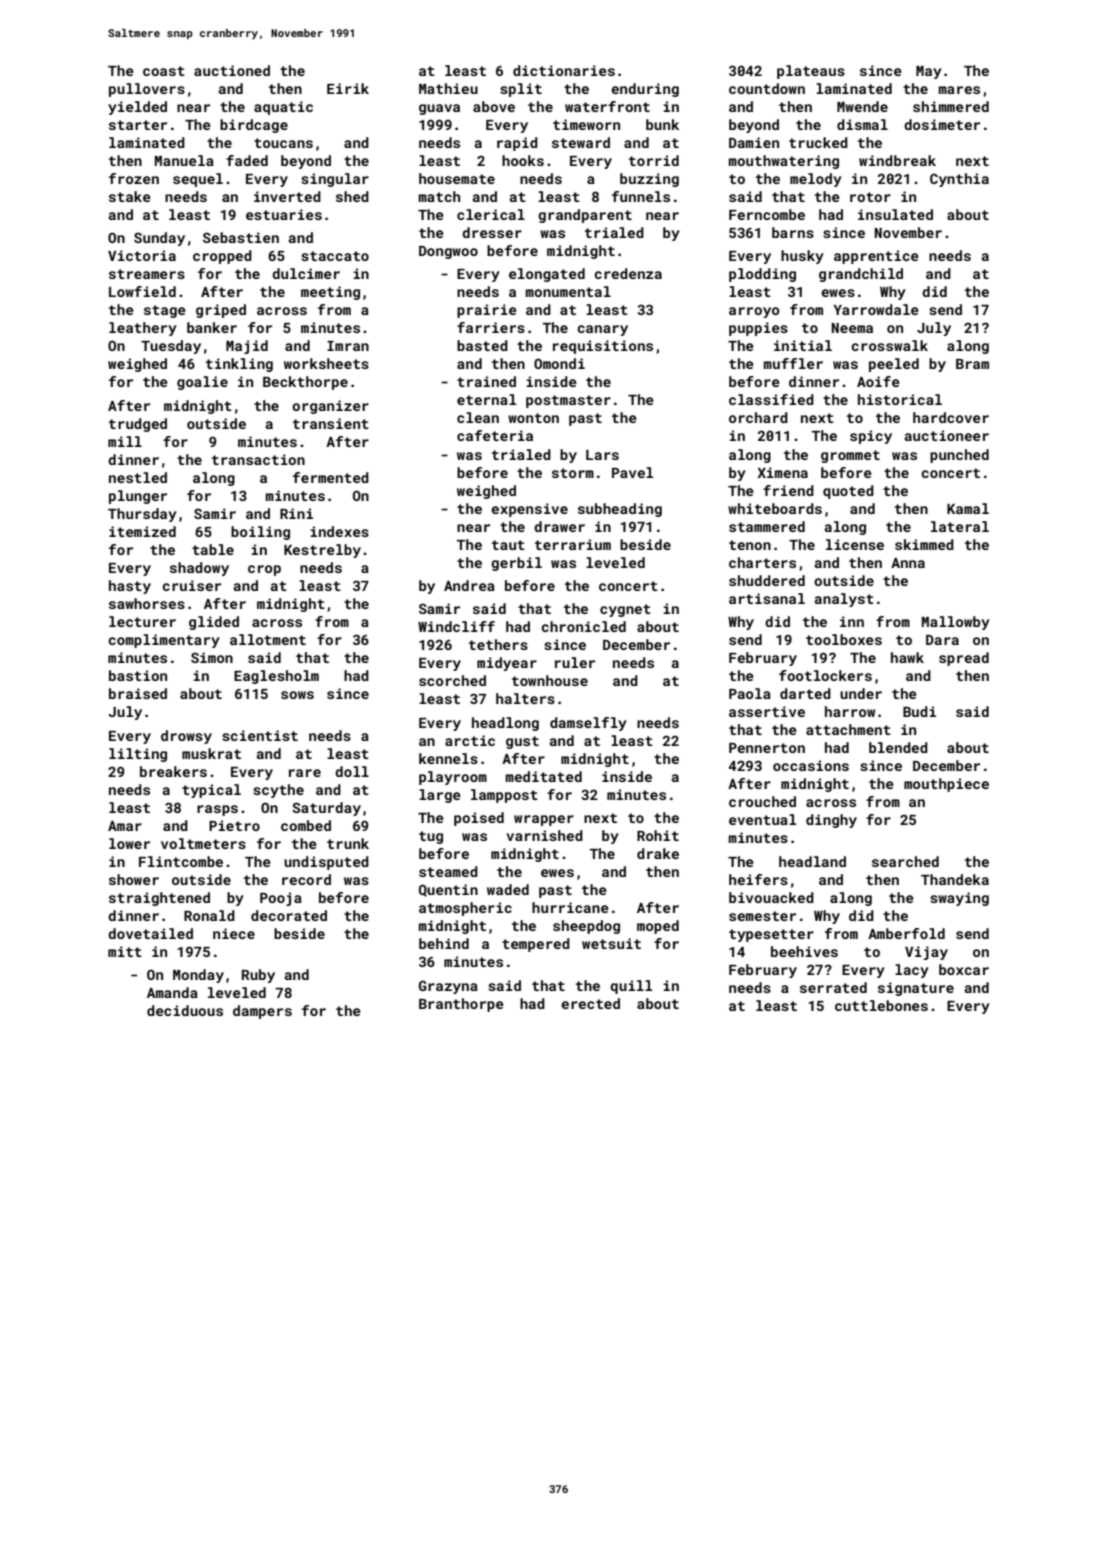 The image size is (1098, 1553). What do you see at coordinates (129, 843) in the screenshot?
I see `lower` at bounding box center [129, 843].
